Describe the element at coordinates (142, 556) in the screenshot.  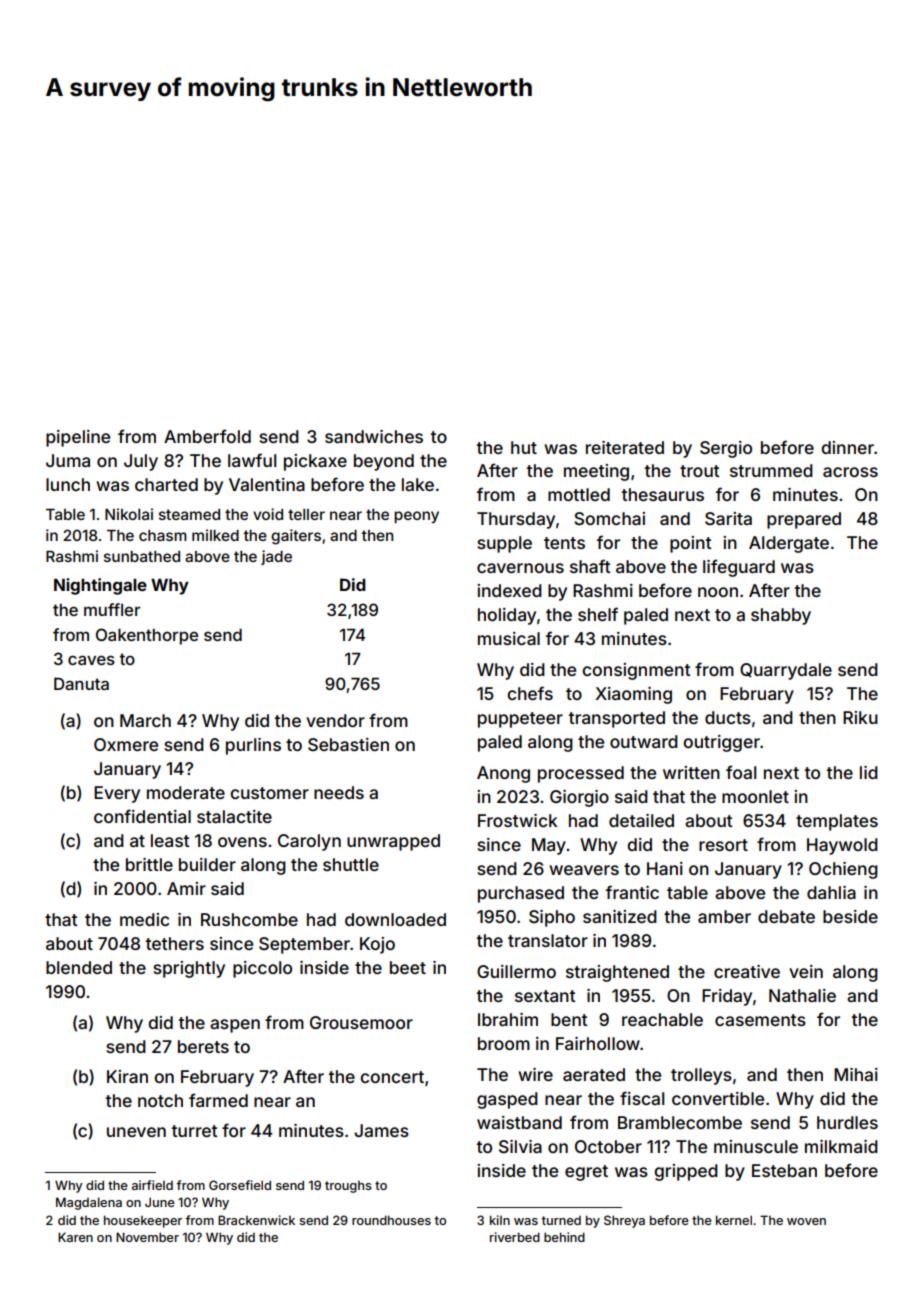
I see `sunbathed` at that location.
